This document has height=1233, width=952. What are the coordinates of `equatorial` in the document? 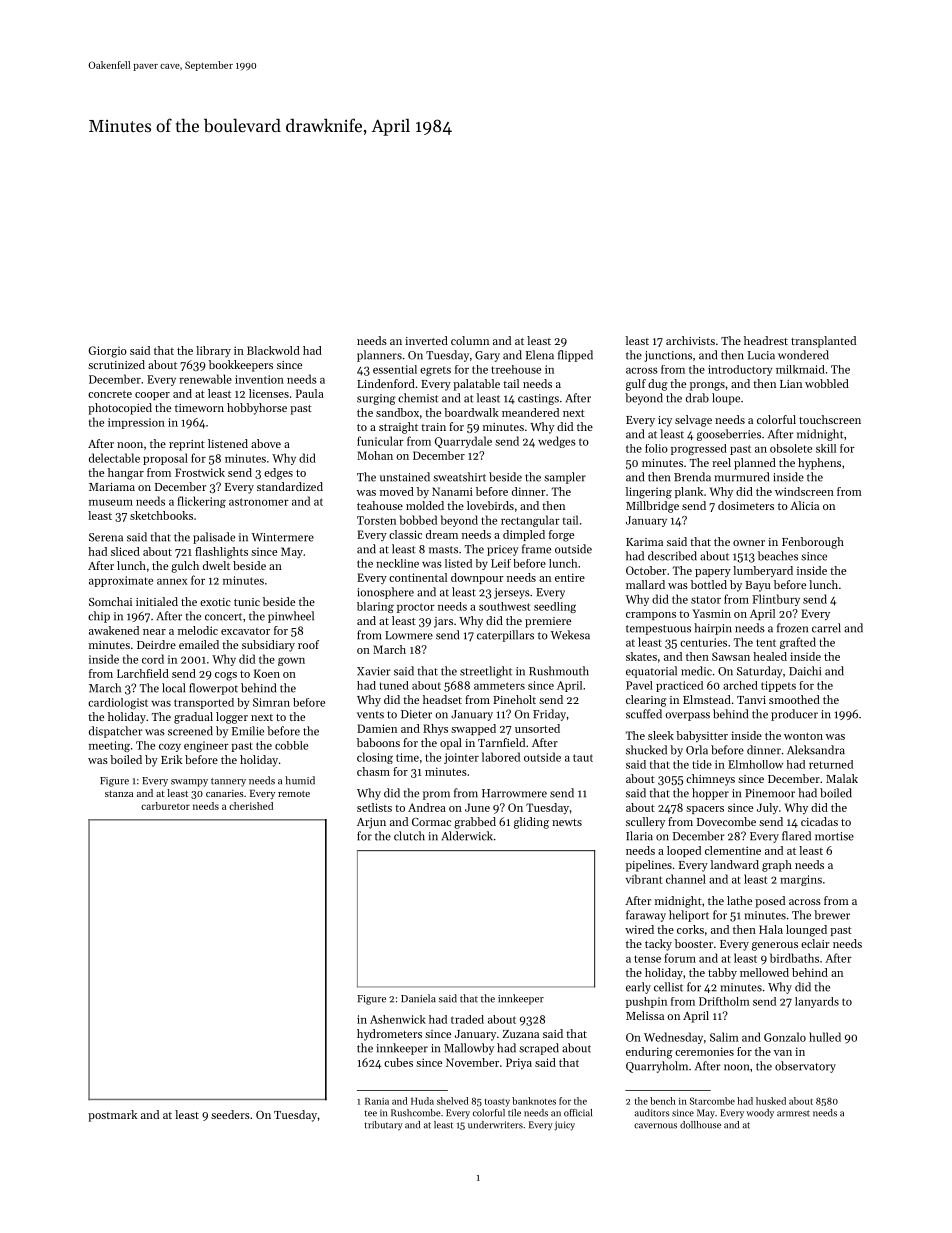 It's located at (651, 672).
